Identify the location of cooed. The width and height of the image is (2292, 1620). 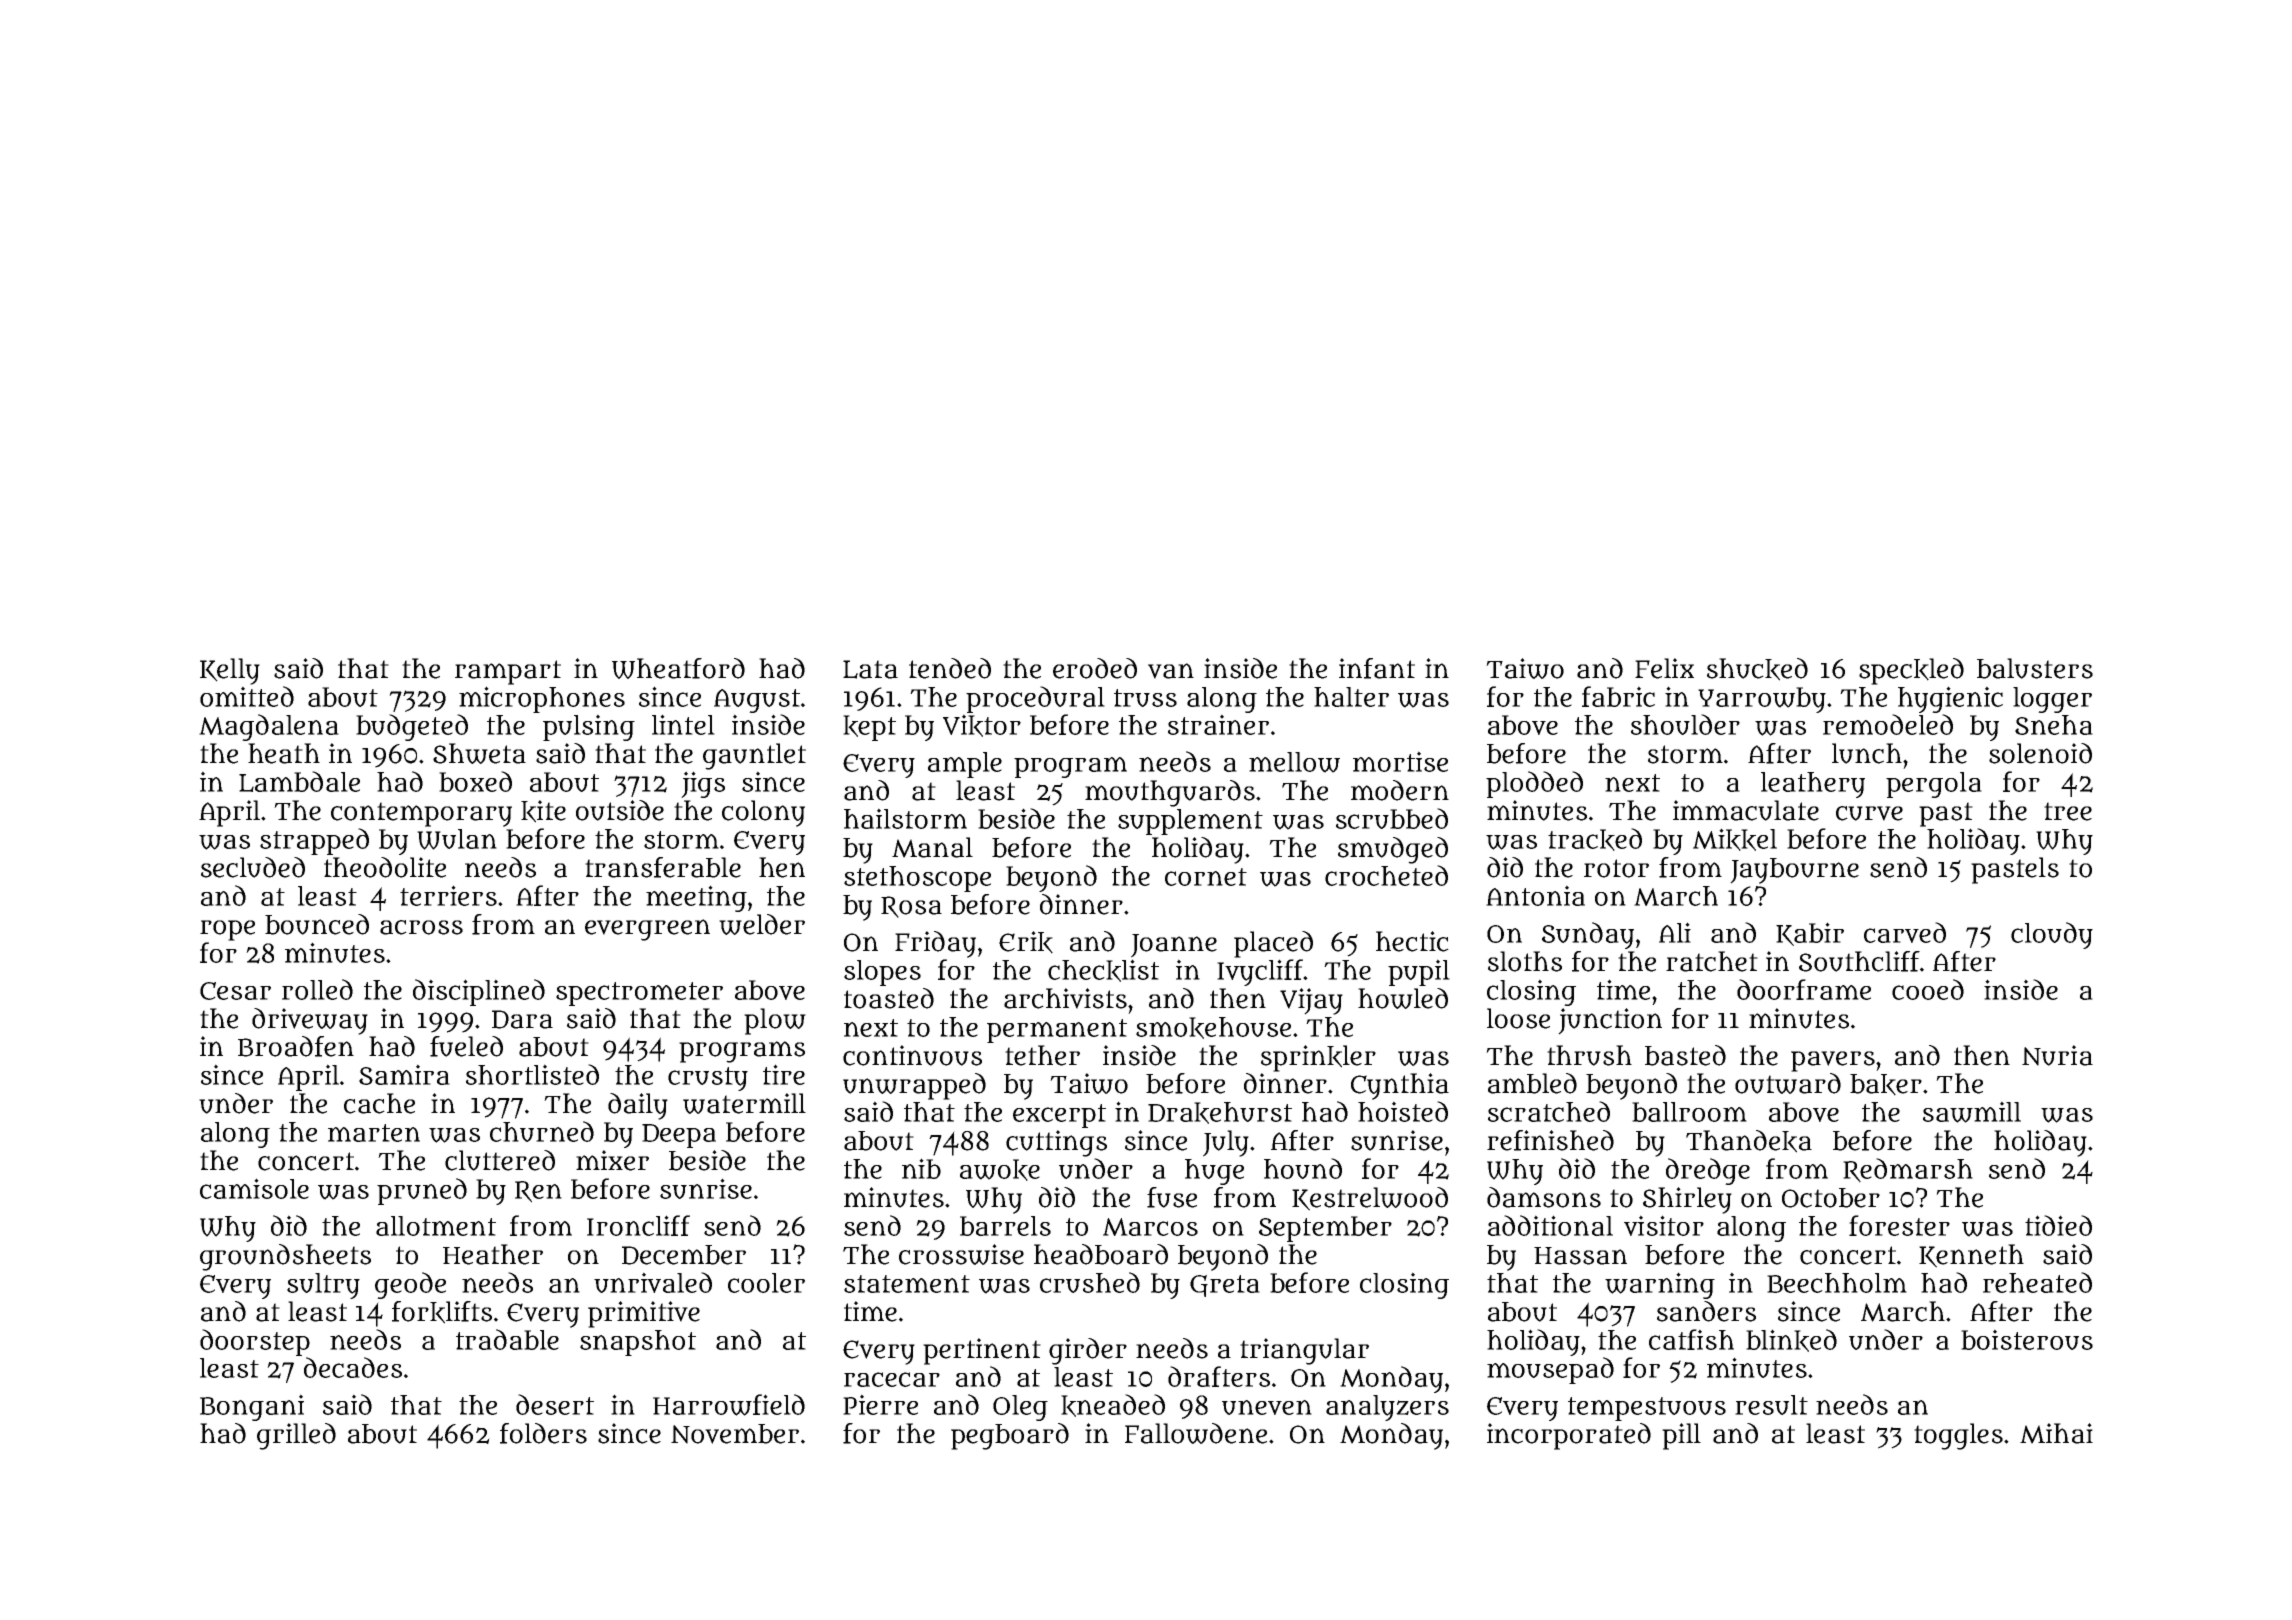
(1928, 989).
